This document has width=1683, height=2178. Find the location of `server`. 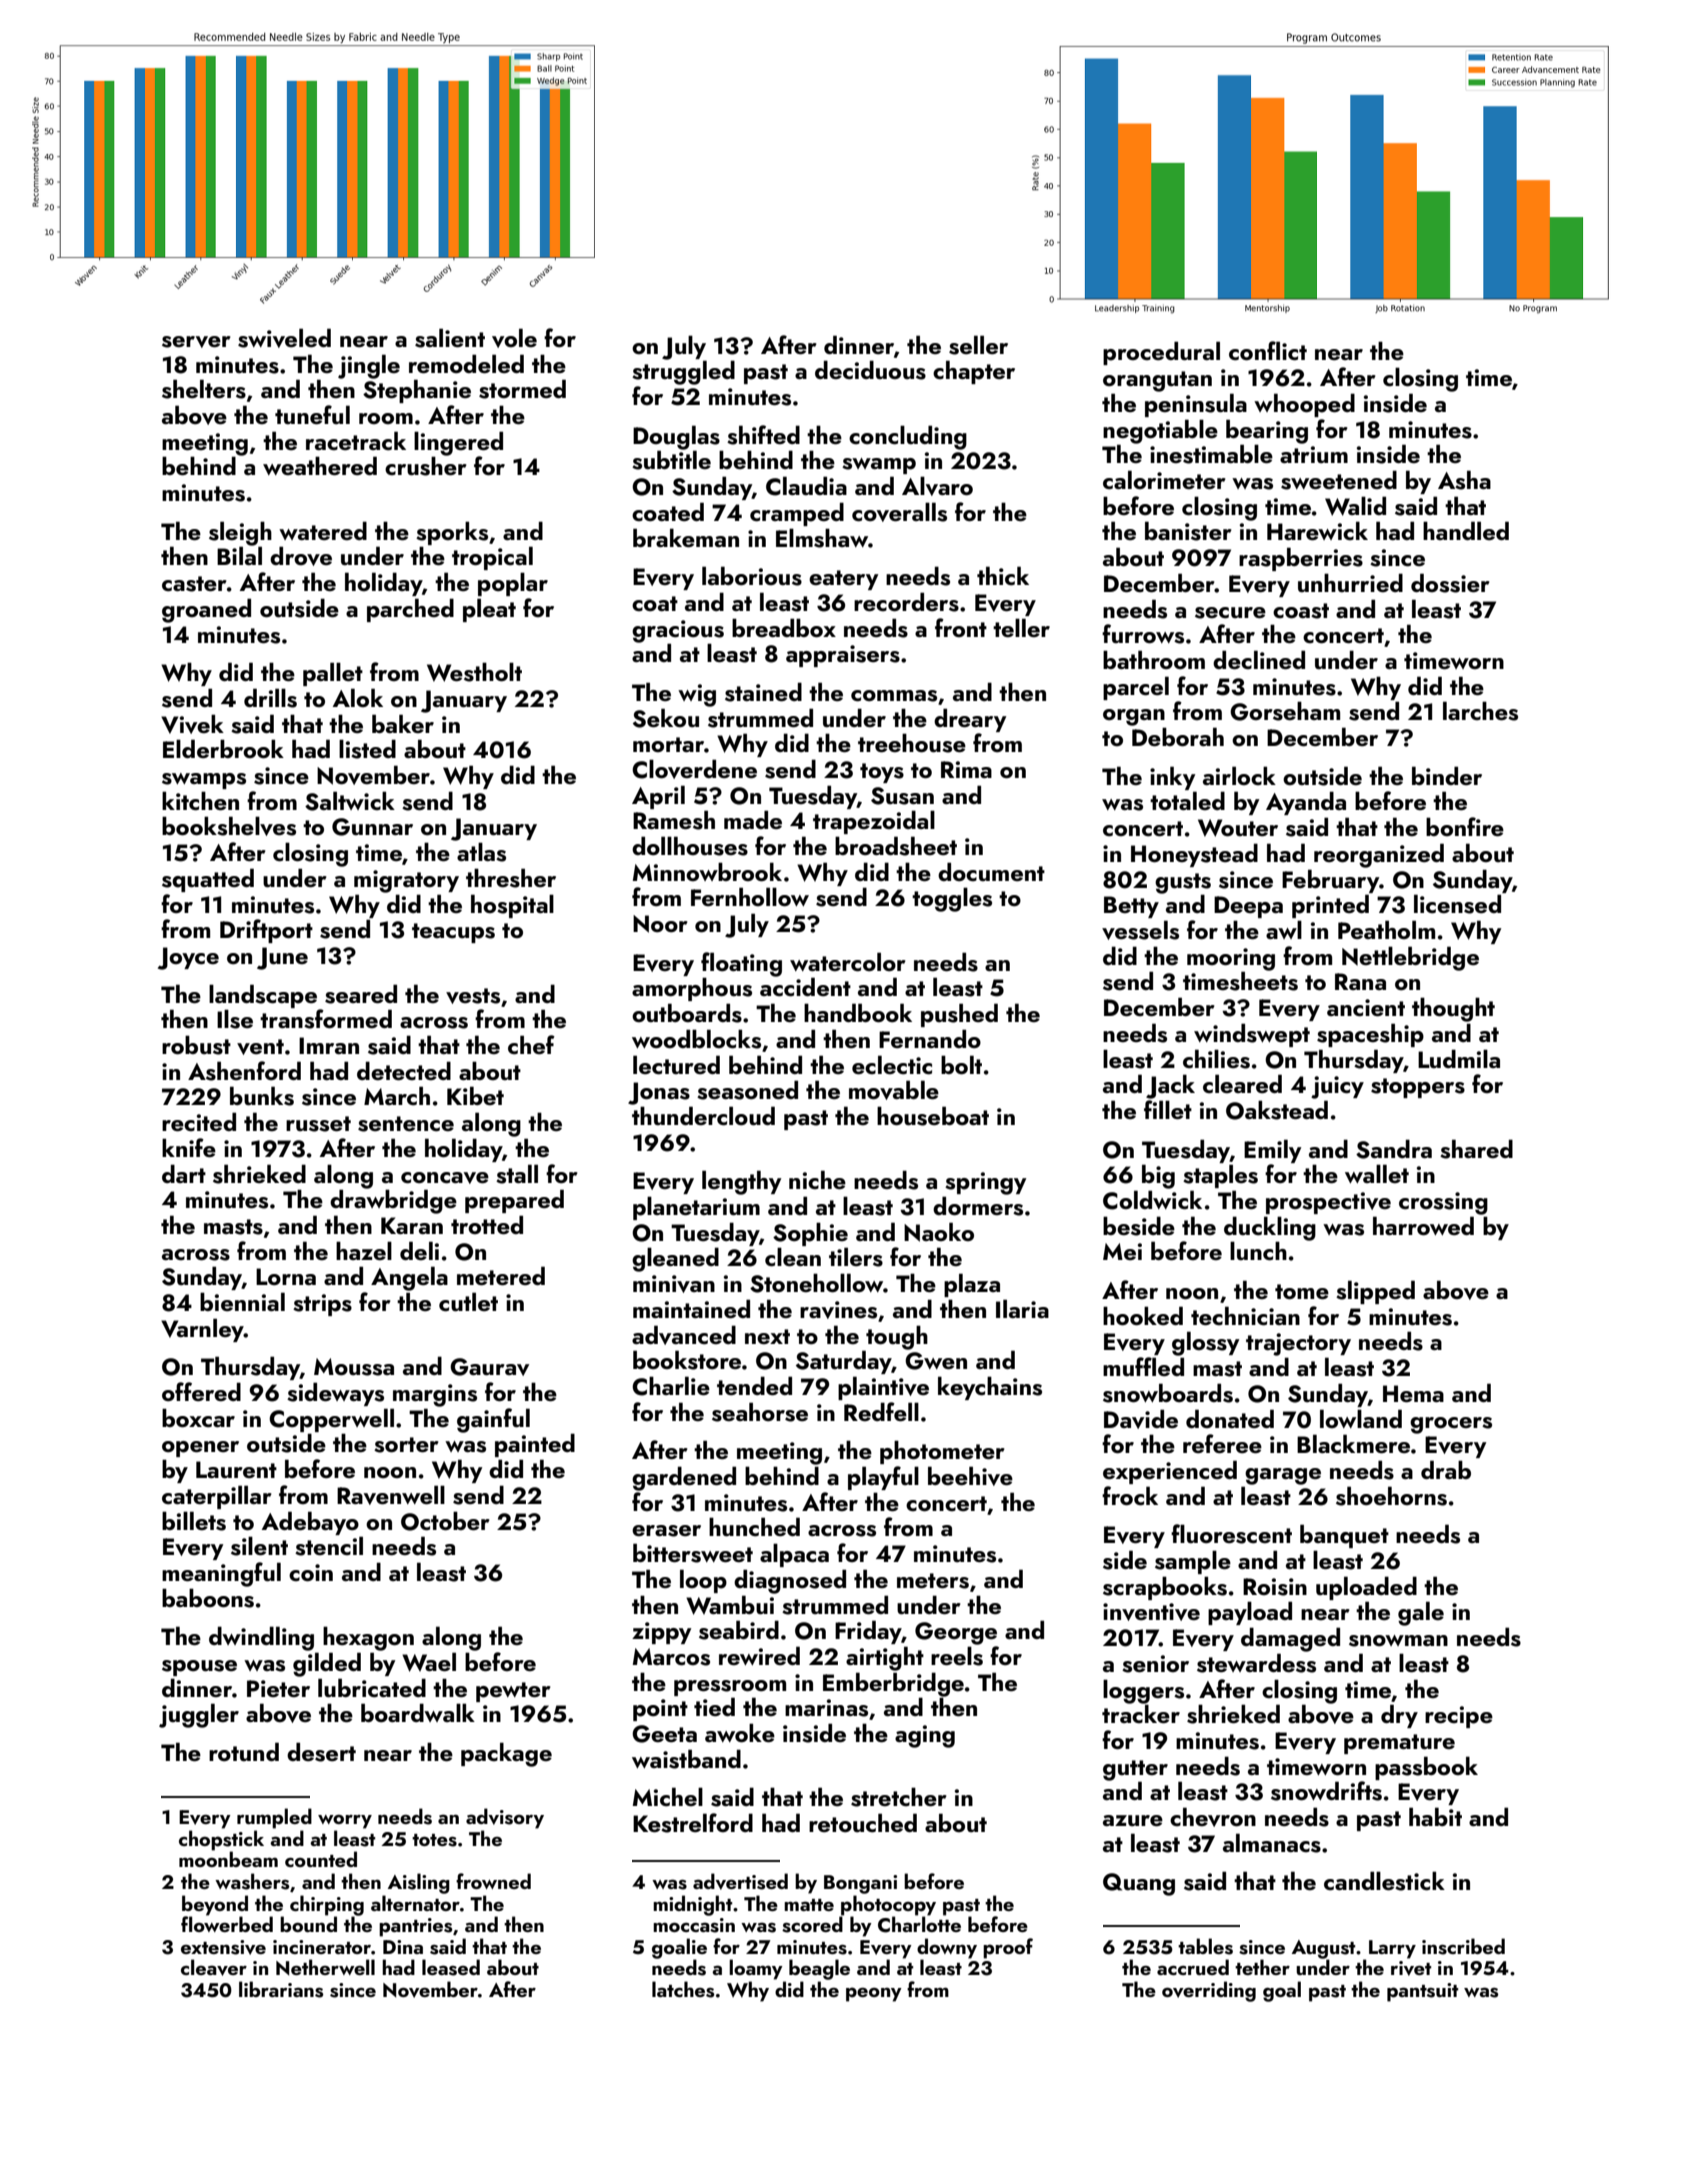

server is located at coordinates (196, 342).
